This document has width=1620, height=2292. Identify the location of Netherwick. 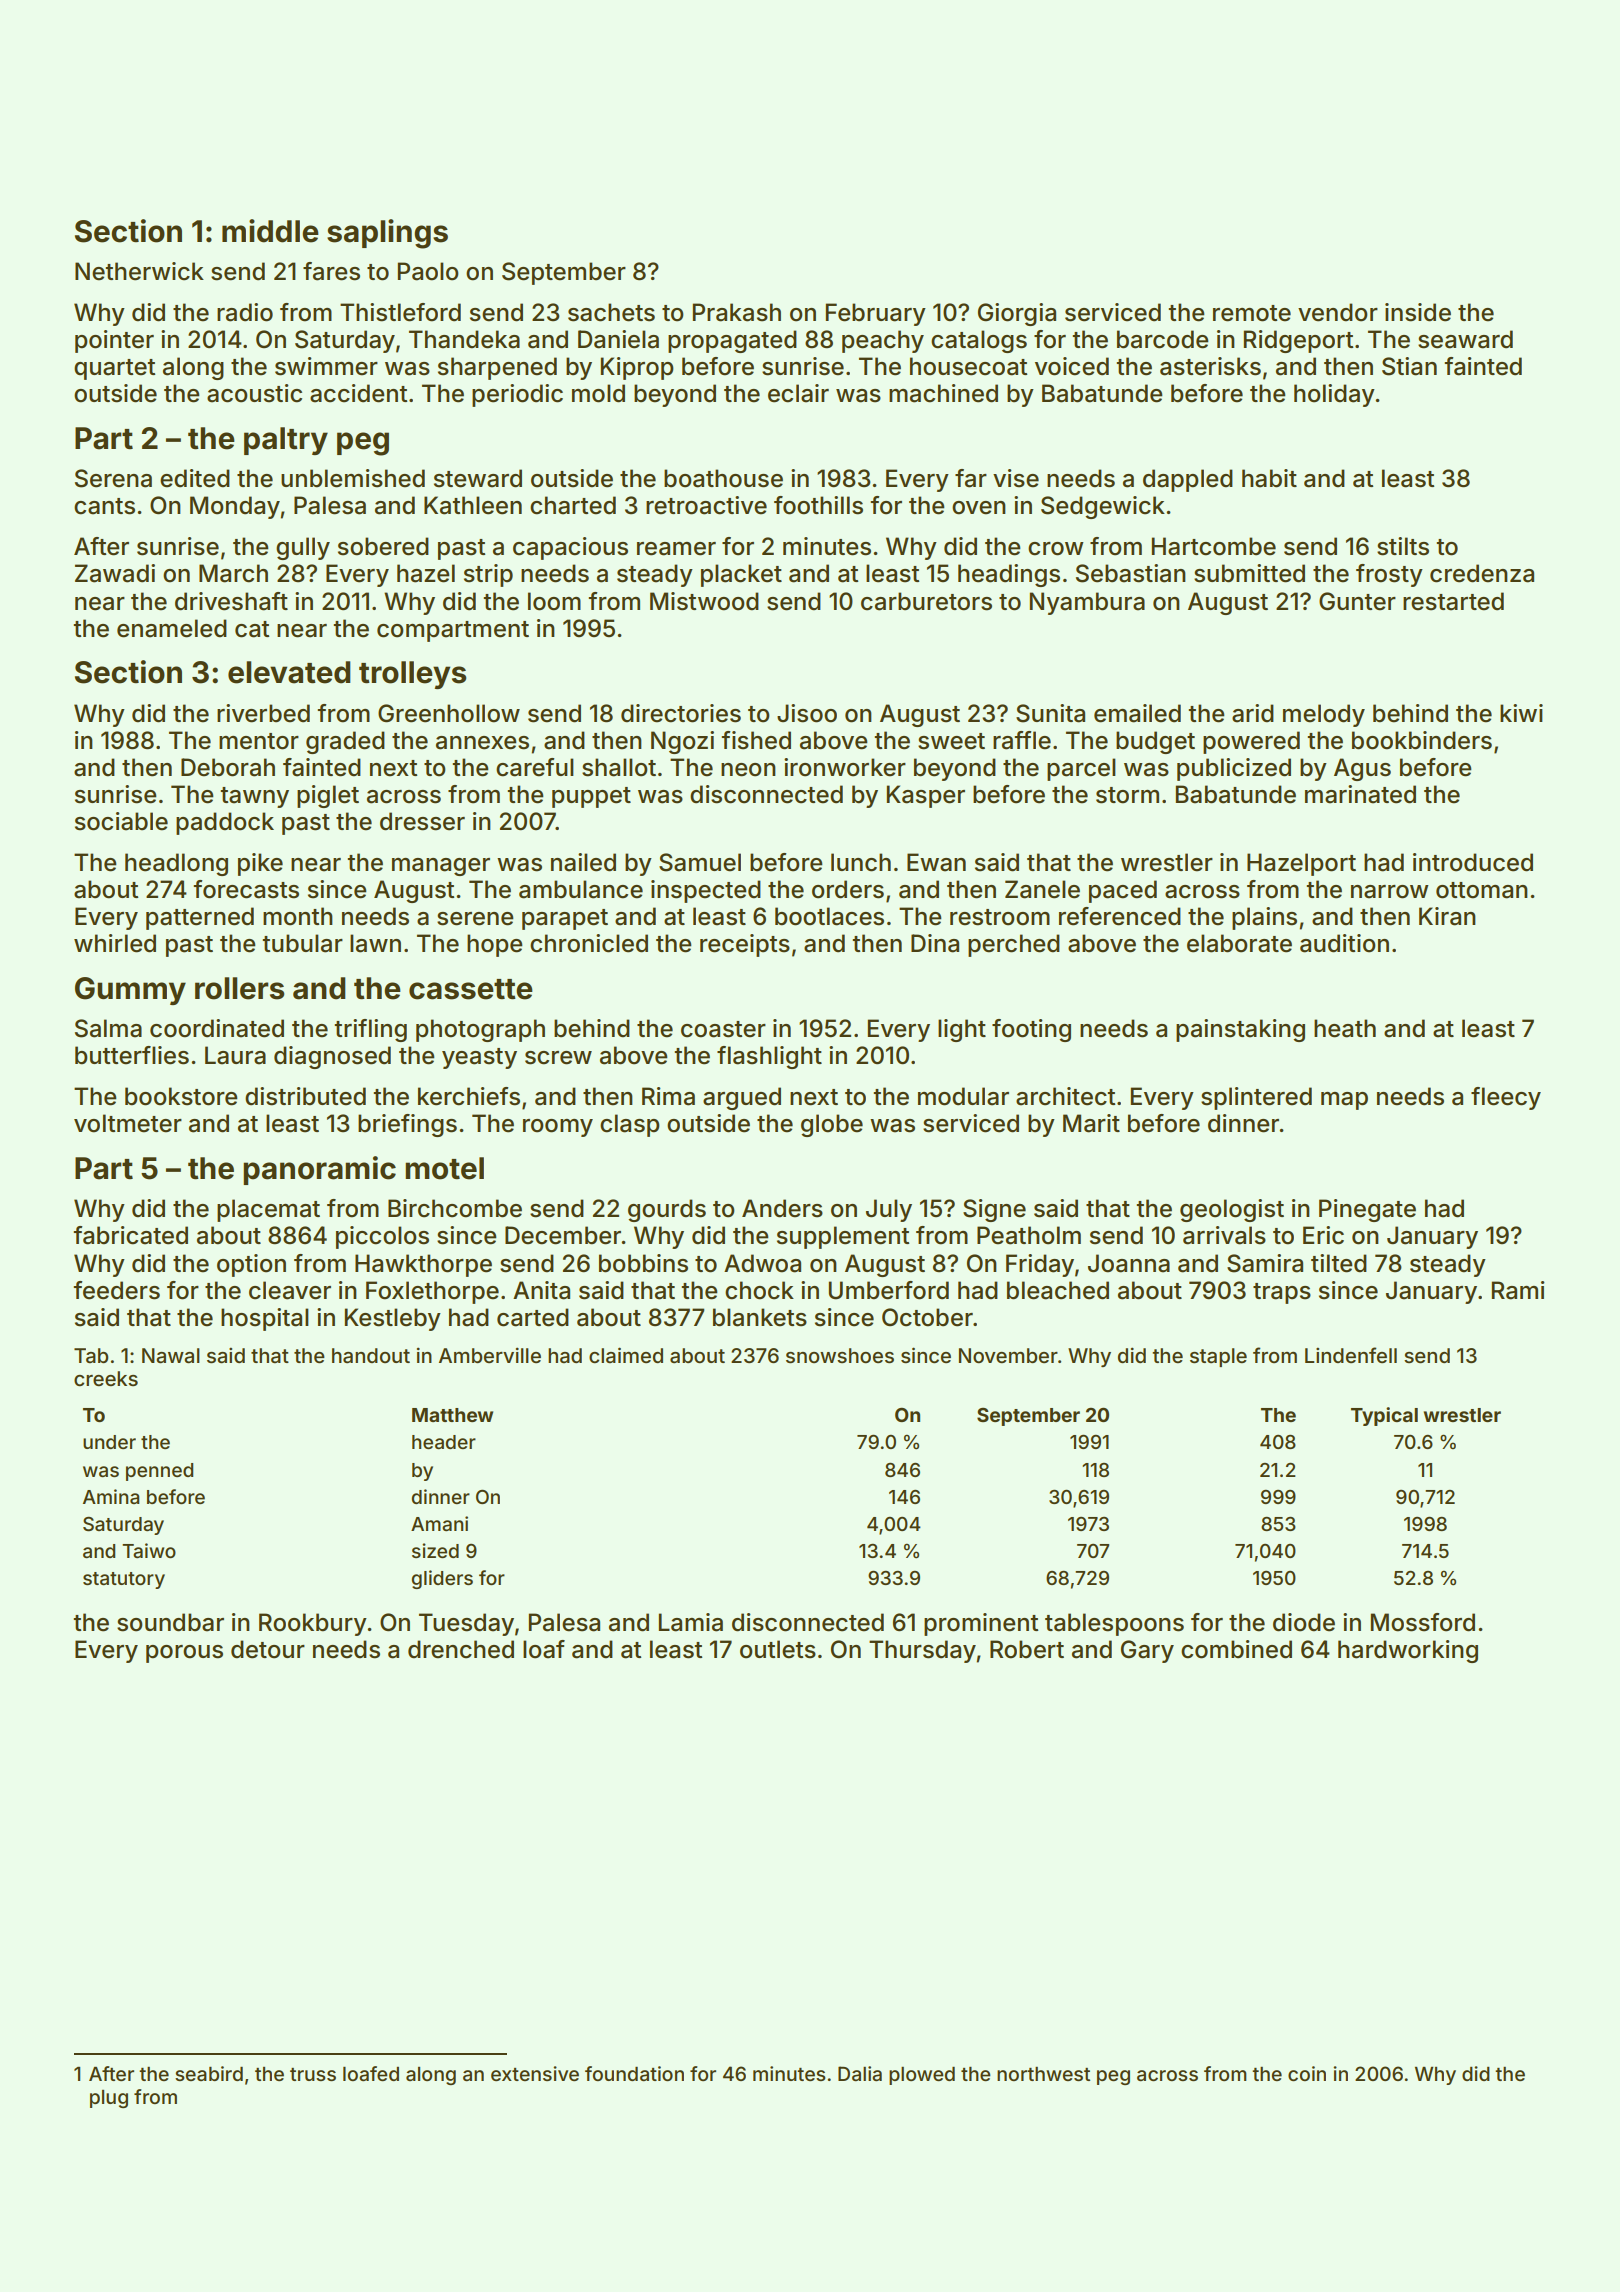
(139, 271).
